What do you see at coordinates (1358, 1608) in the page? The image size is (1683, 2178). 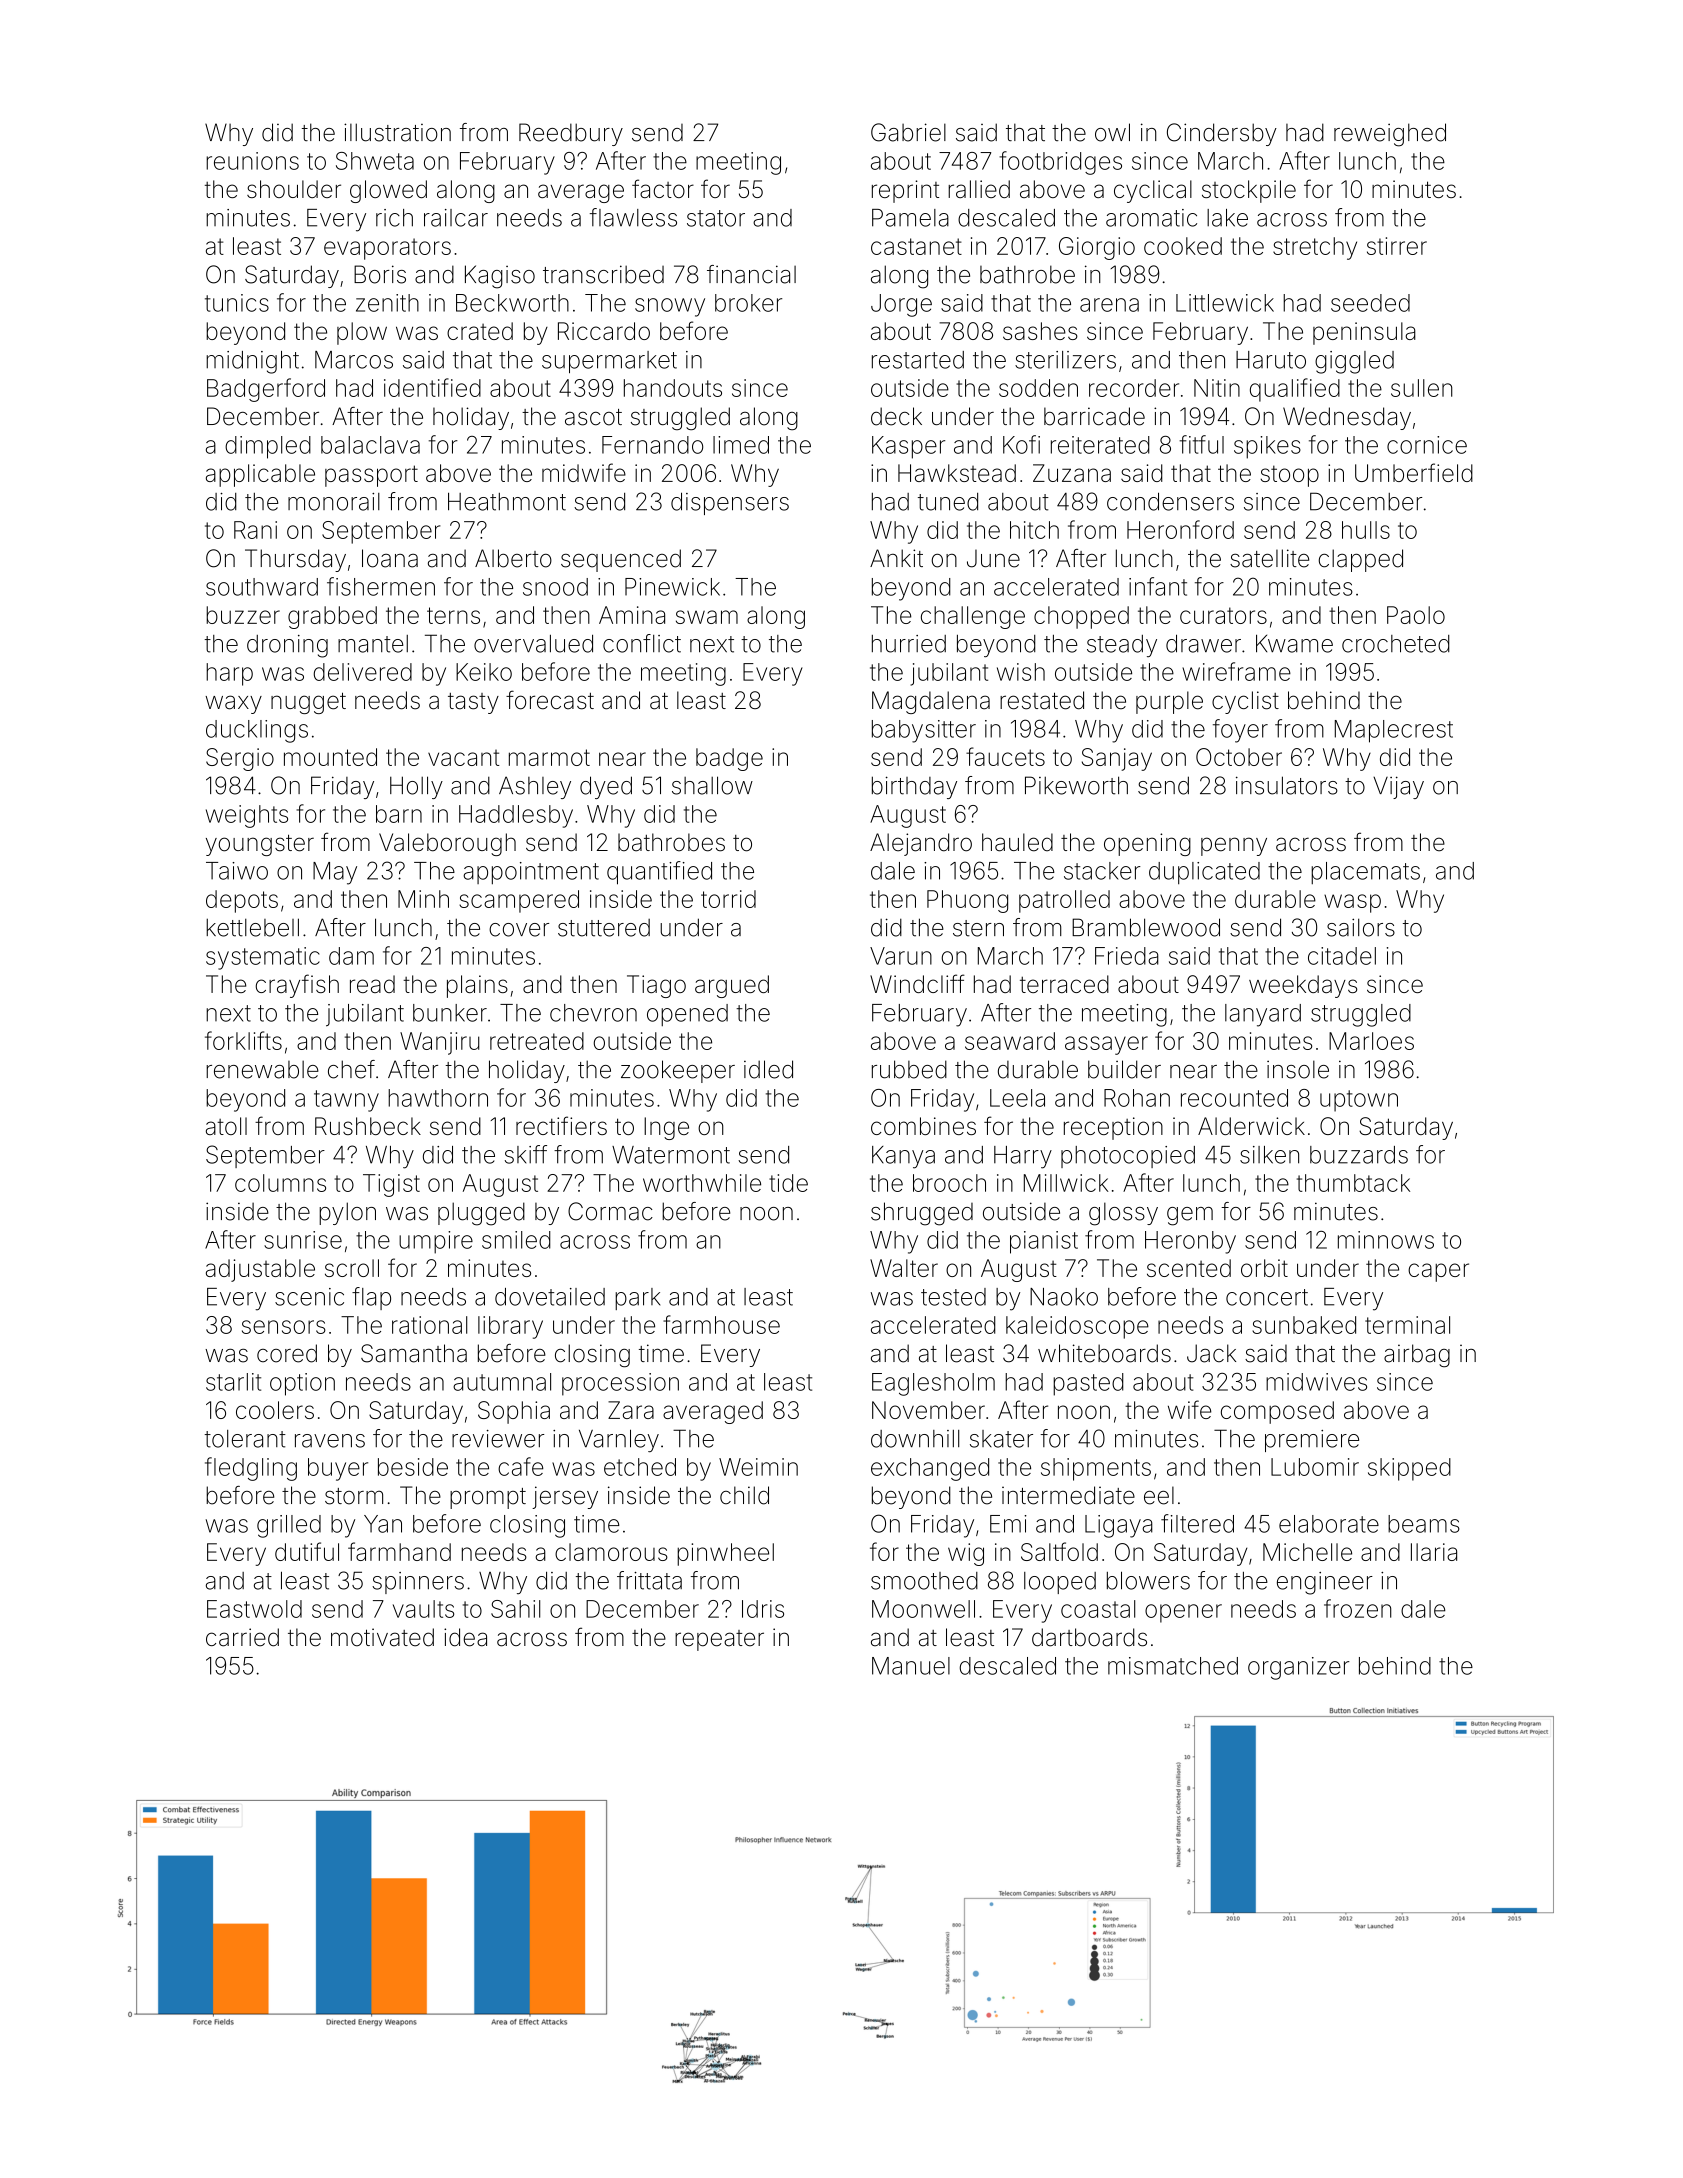 I see `frozen` at bounding box center [1358, 1608].
